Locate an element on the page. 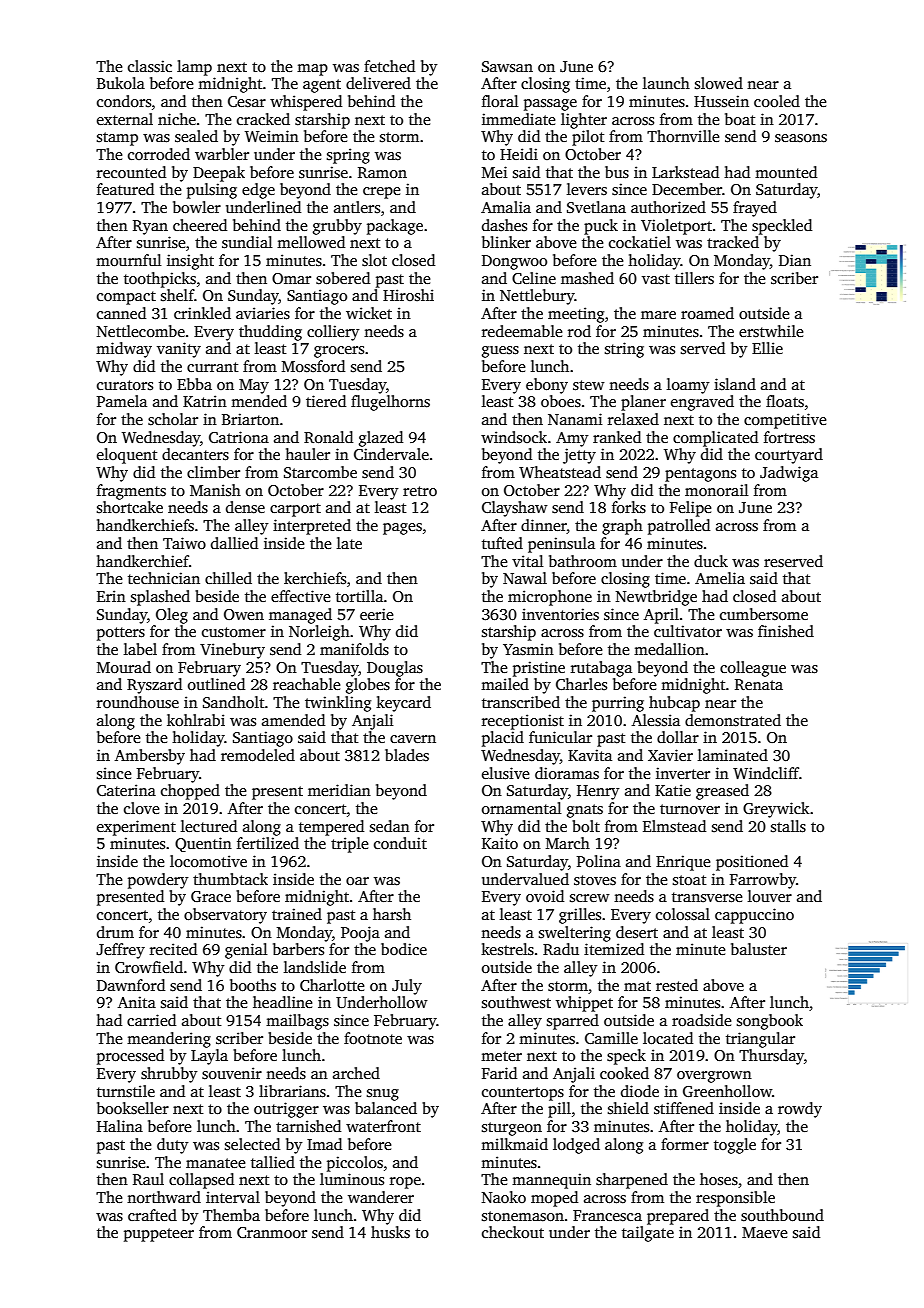  Felipe is located at coordinates (690, 509).
